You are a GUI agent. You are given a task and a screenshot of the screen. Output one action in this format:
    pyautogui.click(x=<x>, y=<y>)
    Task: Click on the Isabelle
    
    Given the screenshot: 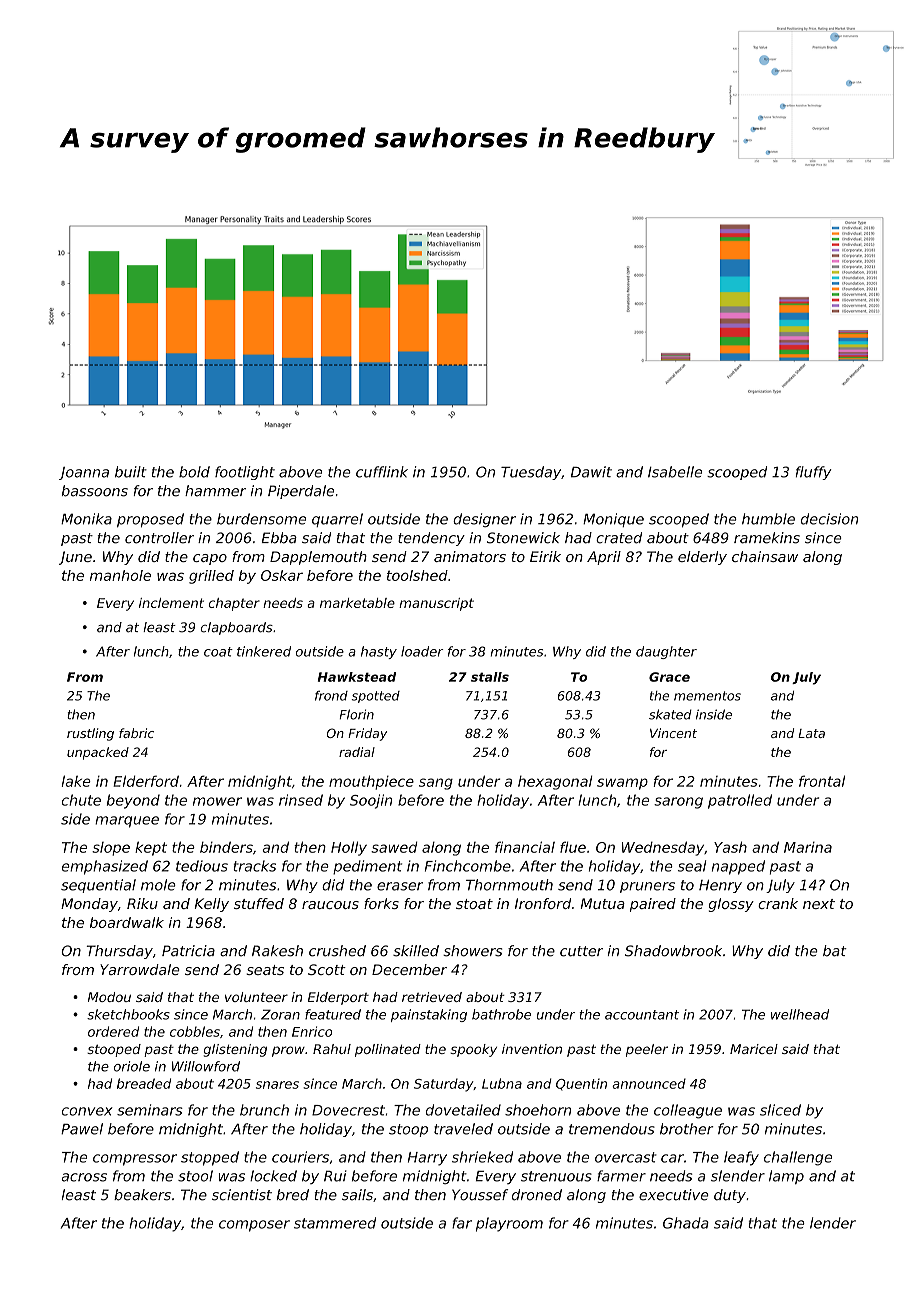 What is the action you would take?
    pyautogui.click(x=675, y=472)
